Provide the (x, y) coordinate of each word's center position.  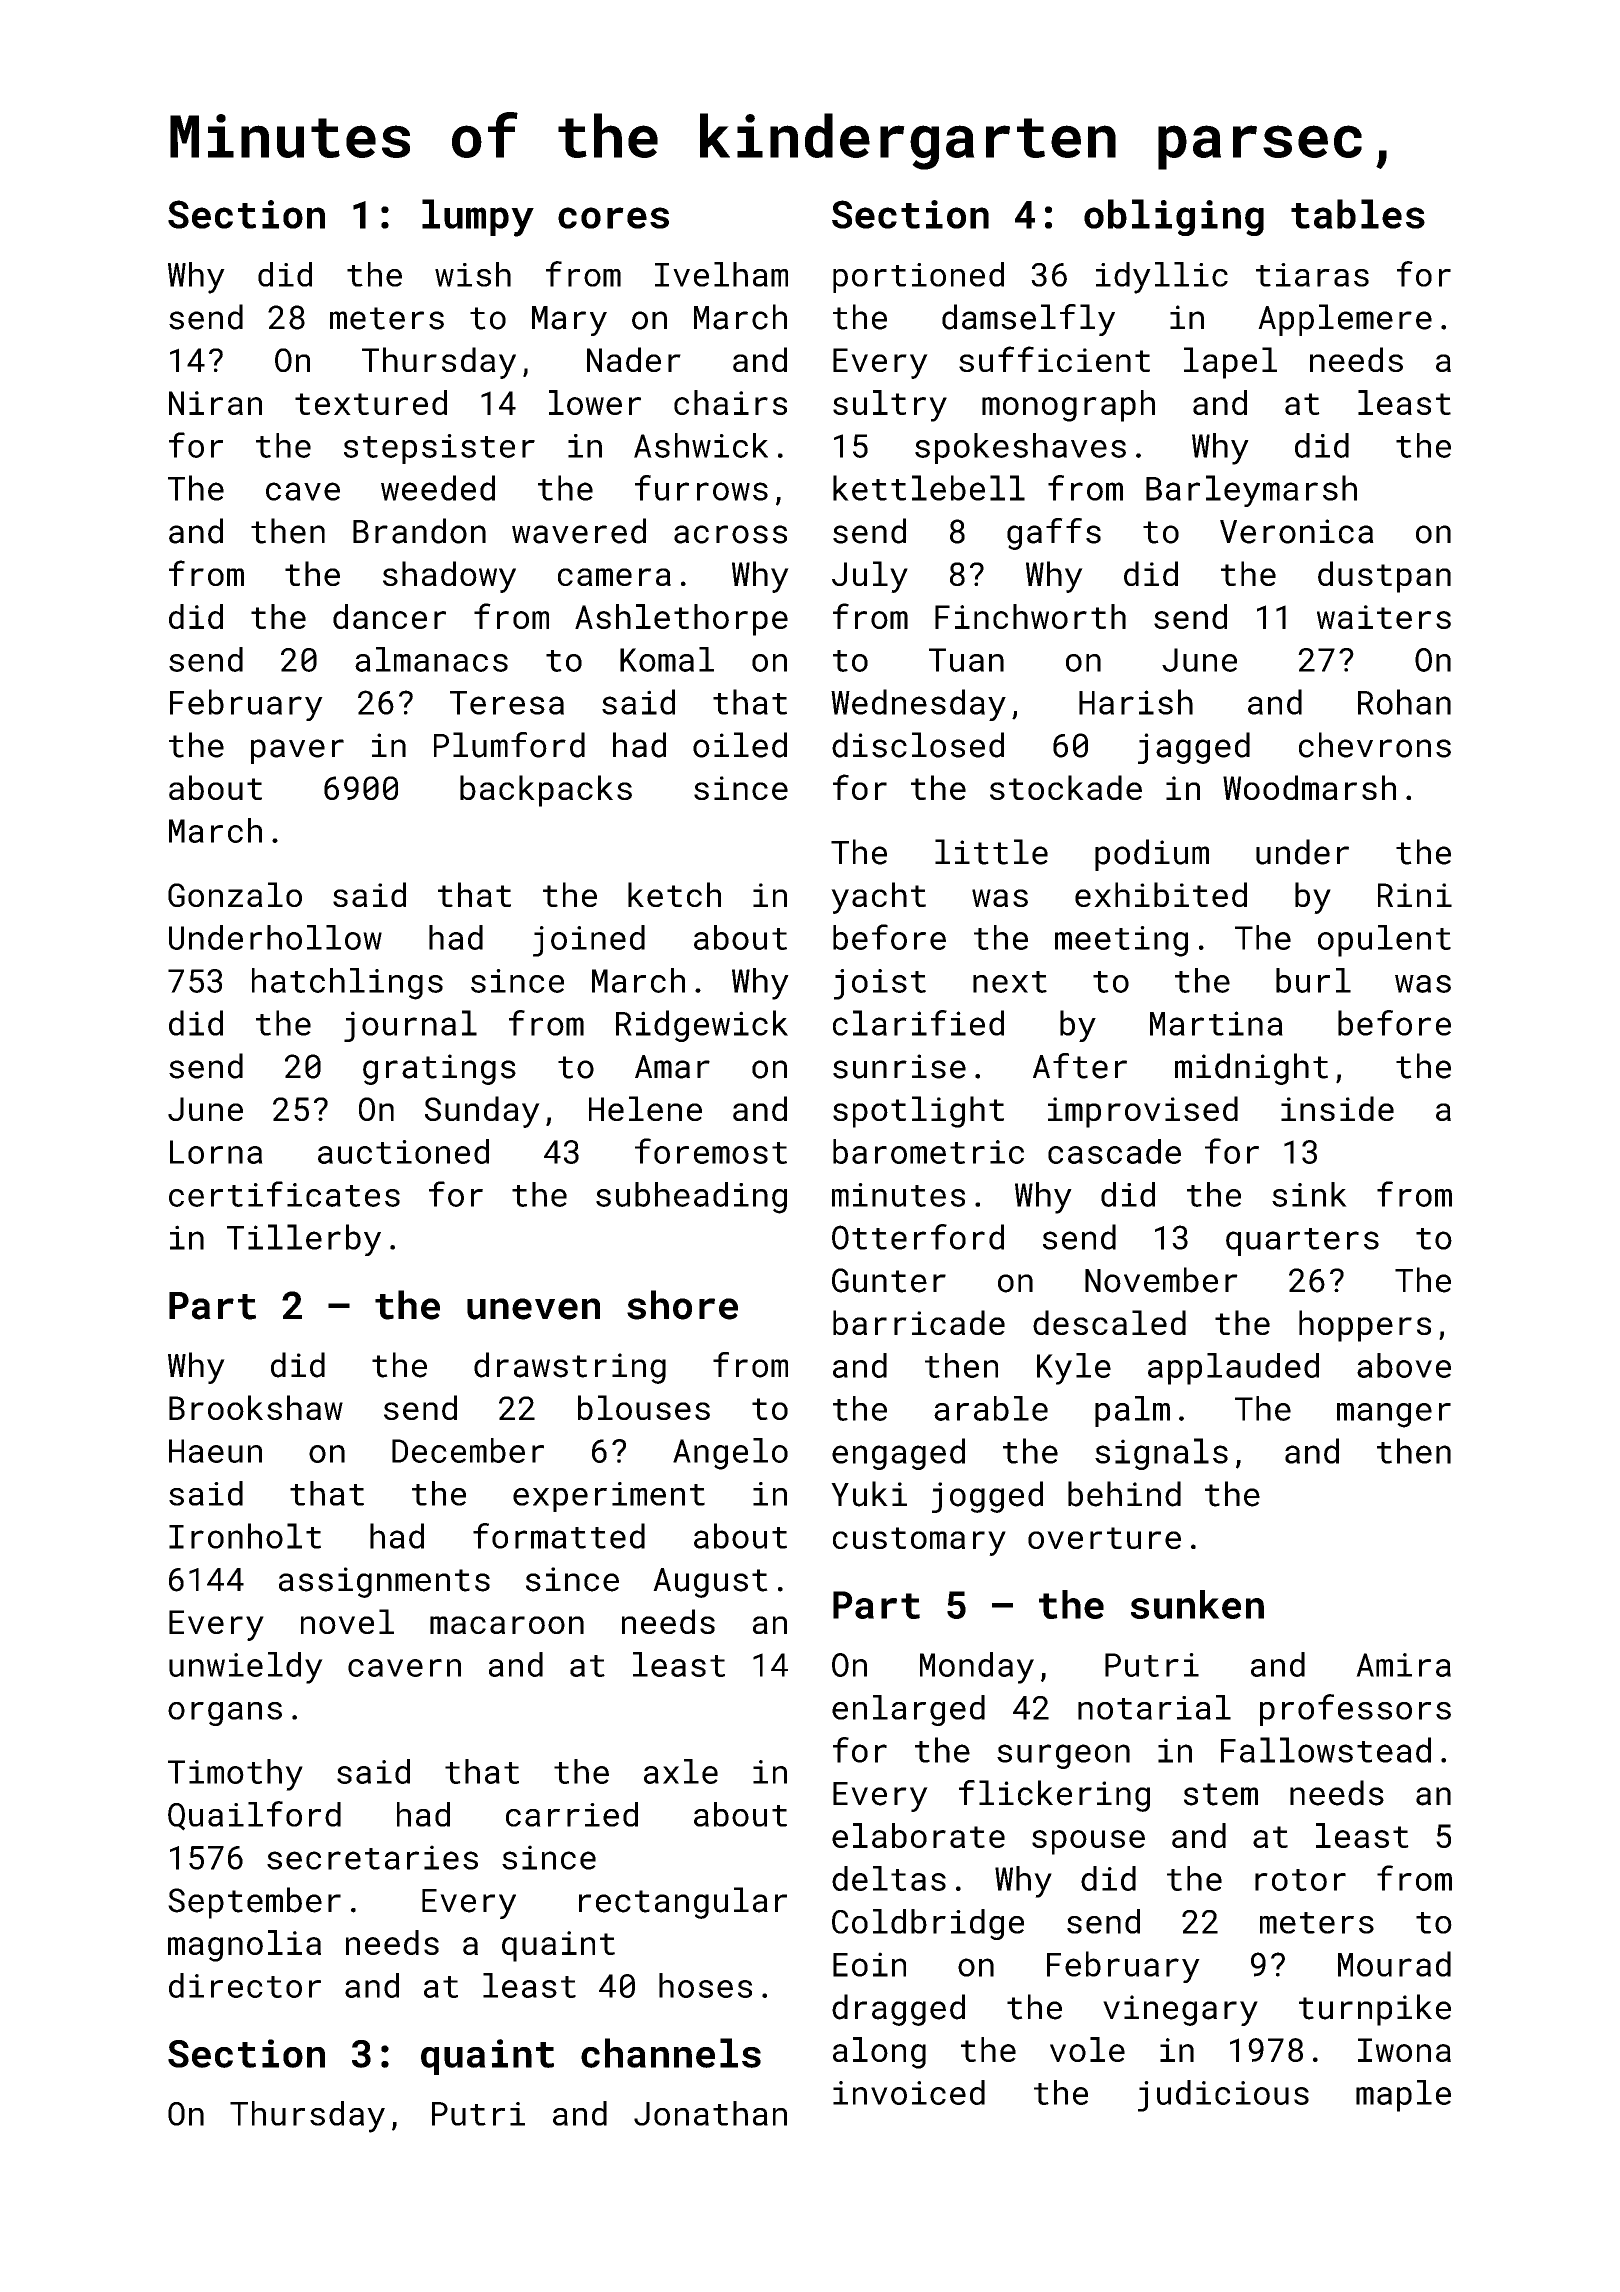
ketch (674, 894)
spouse (1088, 1842)
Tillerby (304, 1240)
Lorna (216, 1152)
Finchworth (1030, 616)
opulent (1384, 941)
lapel (1230, 363)
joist (880, 984)
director (245, 1985)
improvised (1143, 1112)
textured (371, 402)
